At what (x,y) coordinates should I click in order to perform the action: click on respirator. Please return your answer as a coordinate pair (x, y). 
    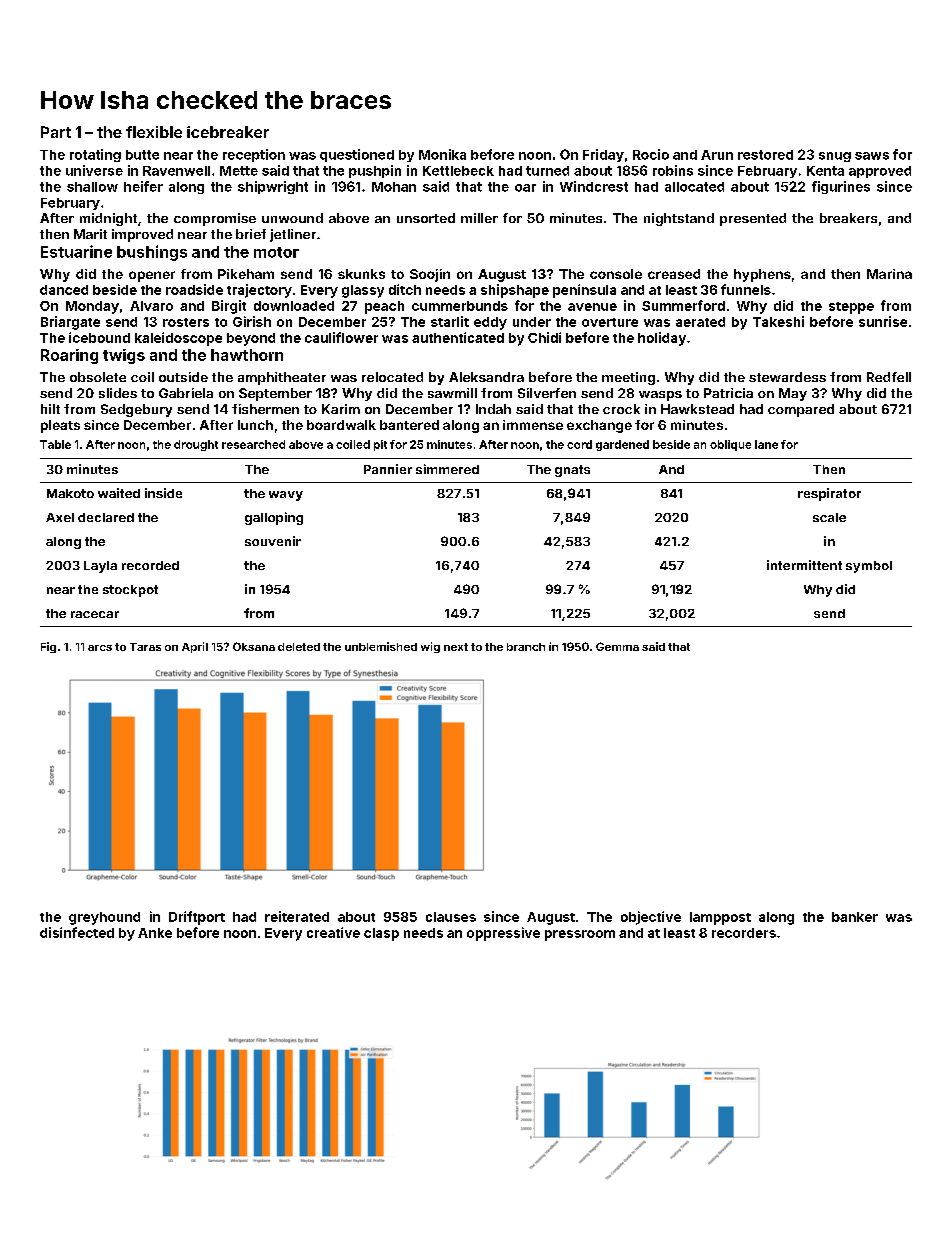
    Looking at the image, I should click on (829, 494).
